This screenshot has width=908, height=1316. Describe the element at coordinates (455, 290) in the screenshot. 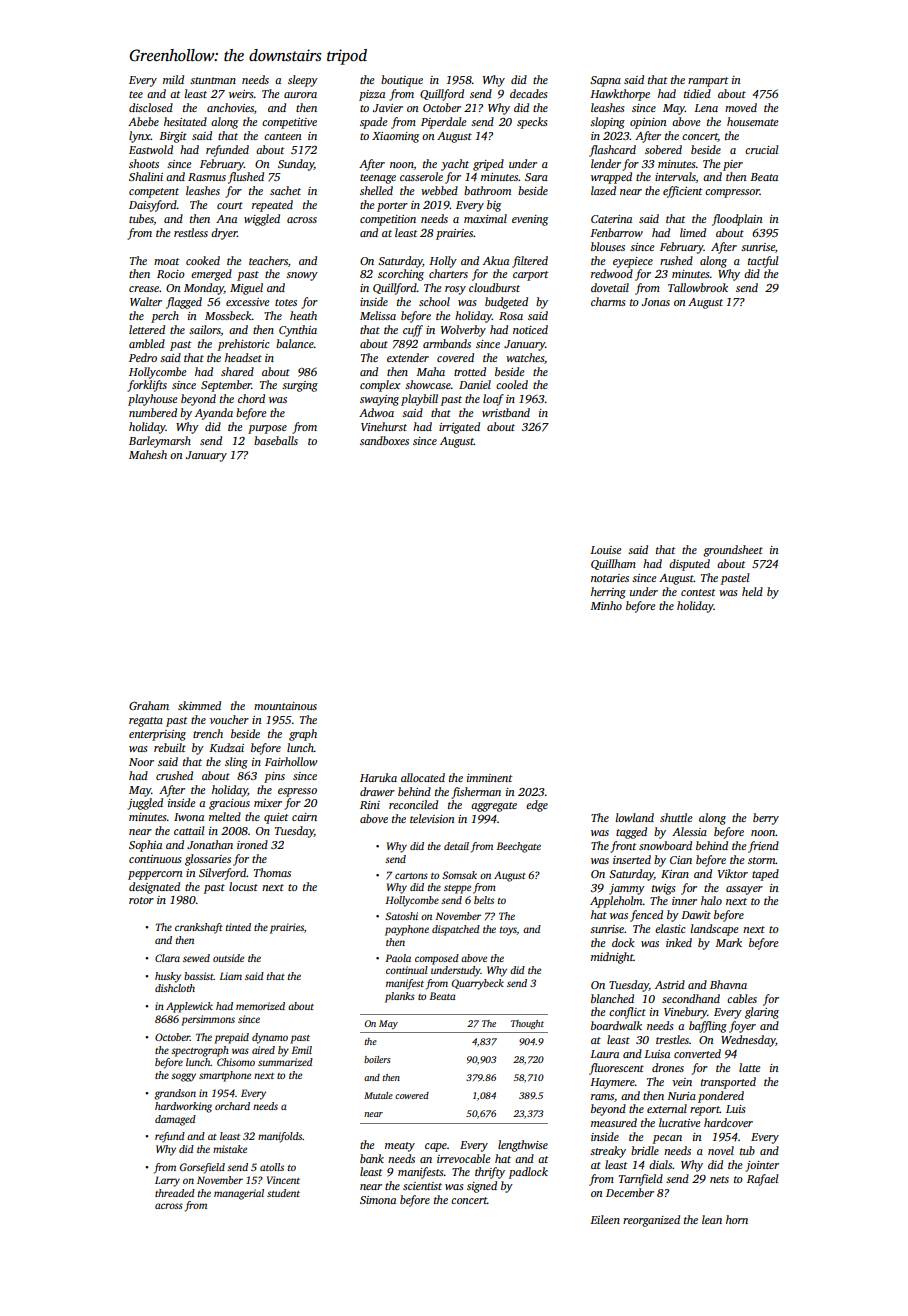

I see `rosy` at that location.
